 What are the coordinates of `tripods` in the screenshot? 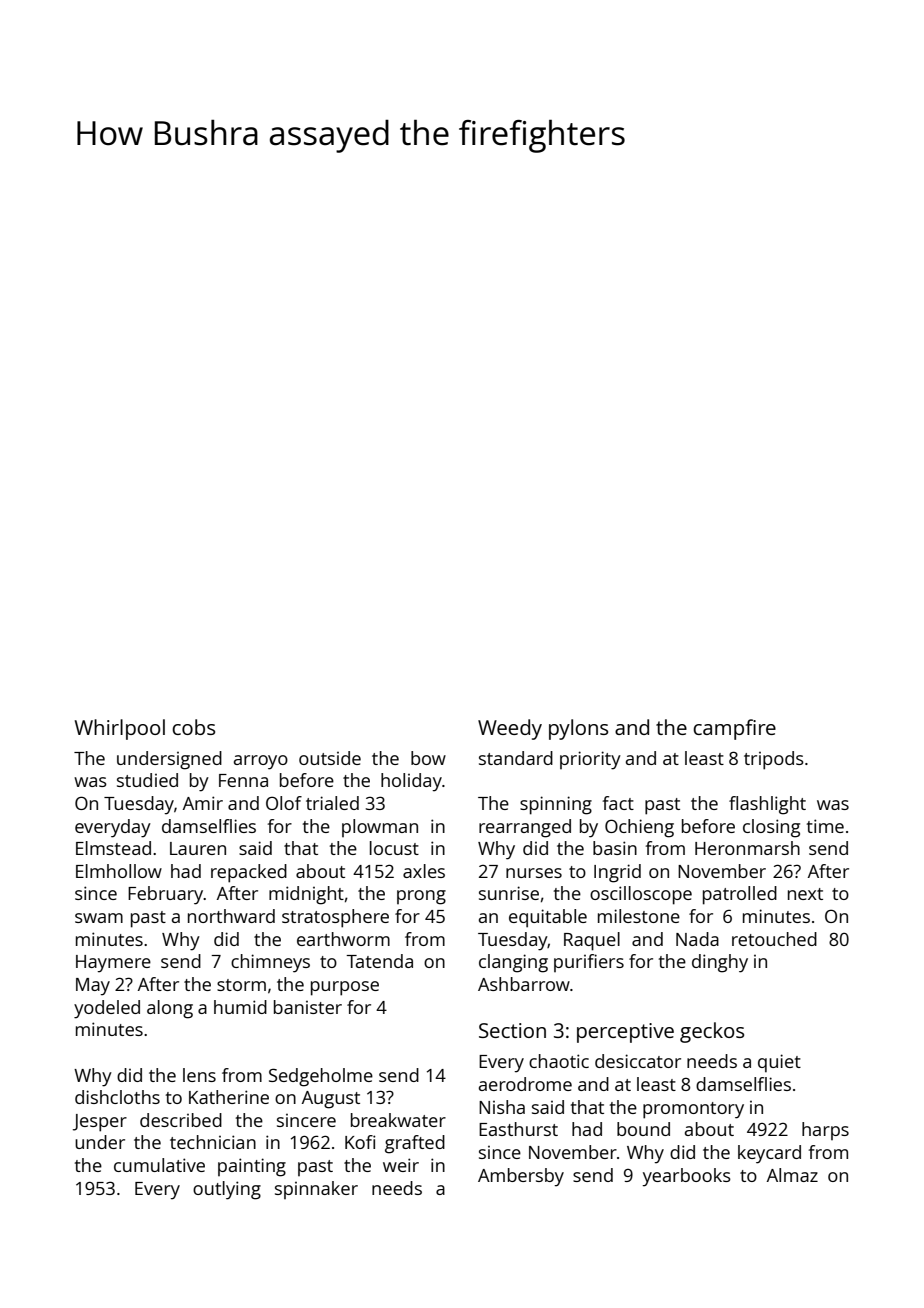 It's located at (774, 760).
